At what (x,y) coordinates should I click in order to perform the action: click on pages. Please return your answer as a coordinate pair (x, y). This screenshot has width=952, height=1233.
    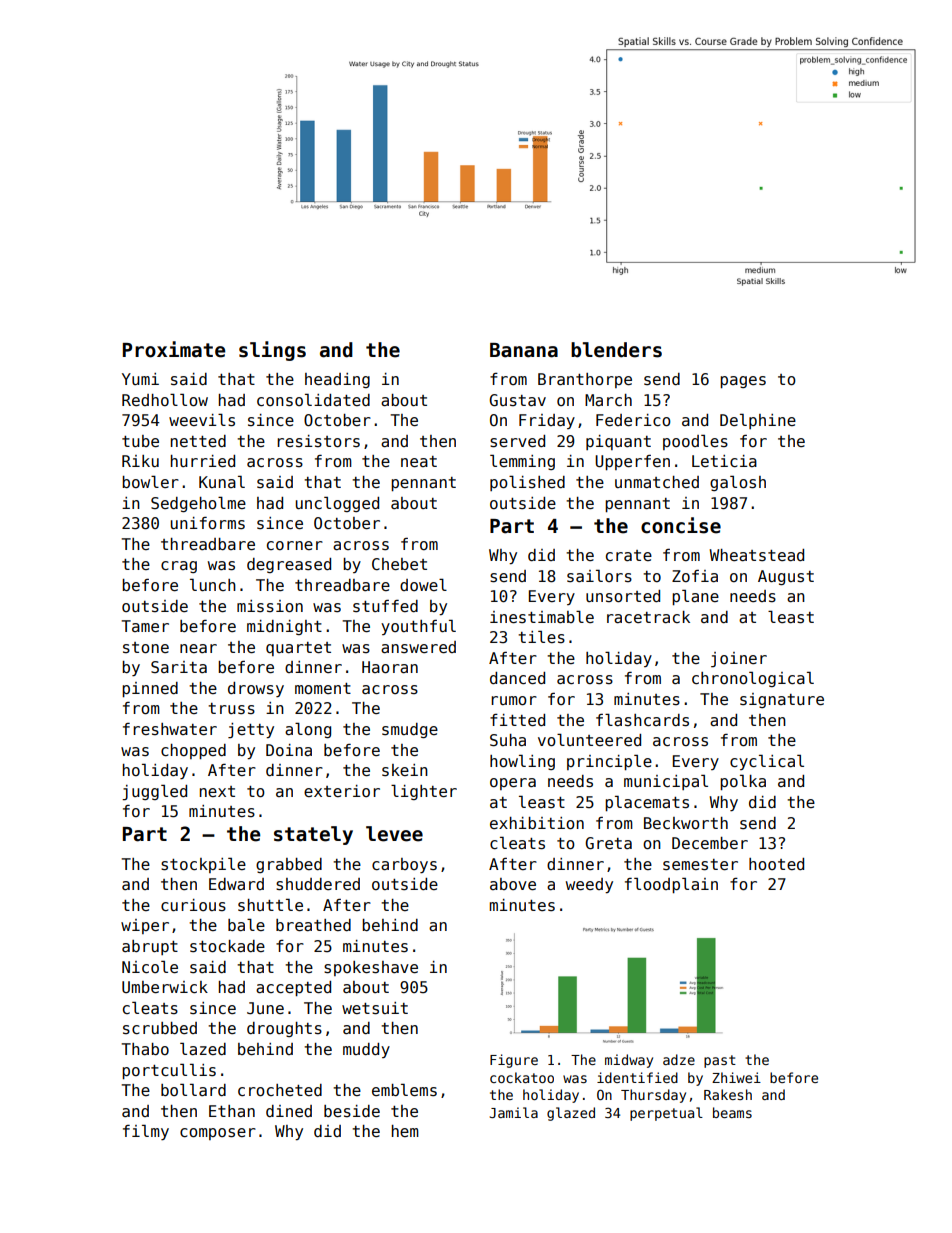
    Looking at the image, I should click on (743, 382).
